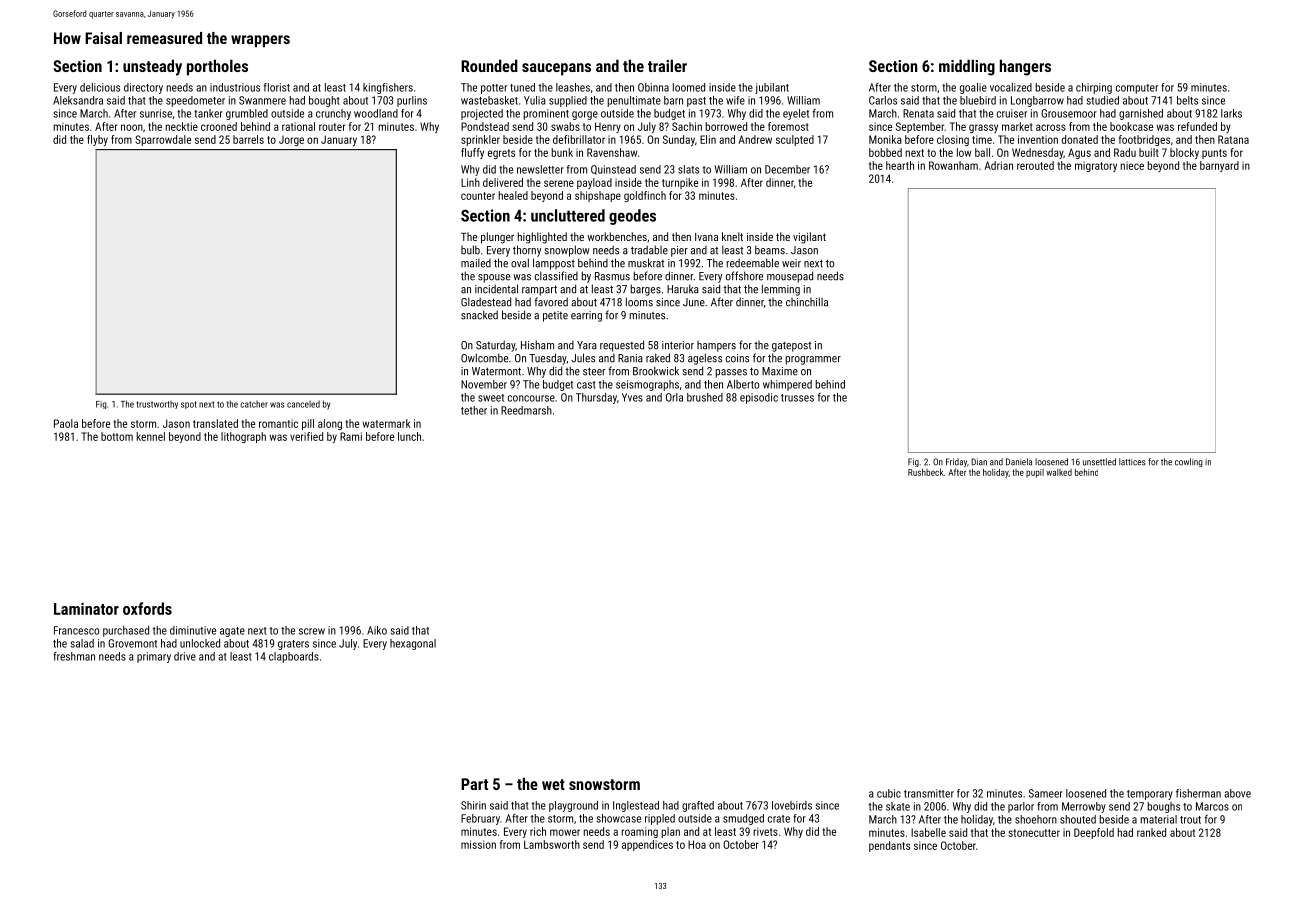  I want to click on niece, so click(1132, 165).
